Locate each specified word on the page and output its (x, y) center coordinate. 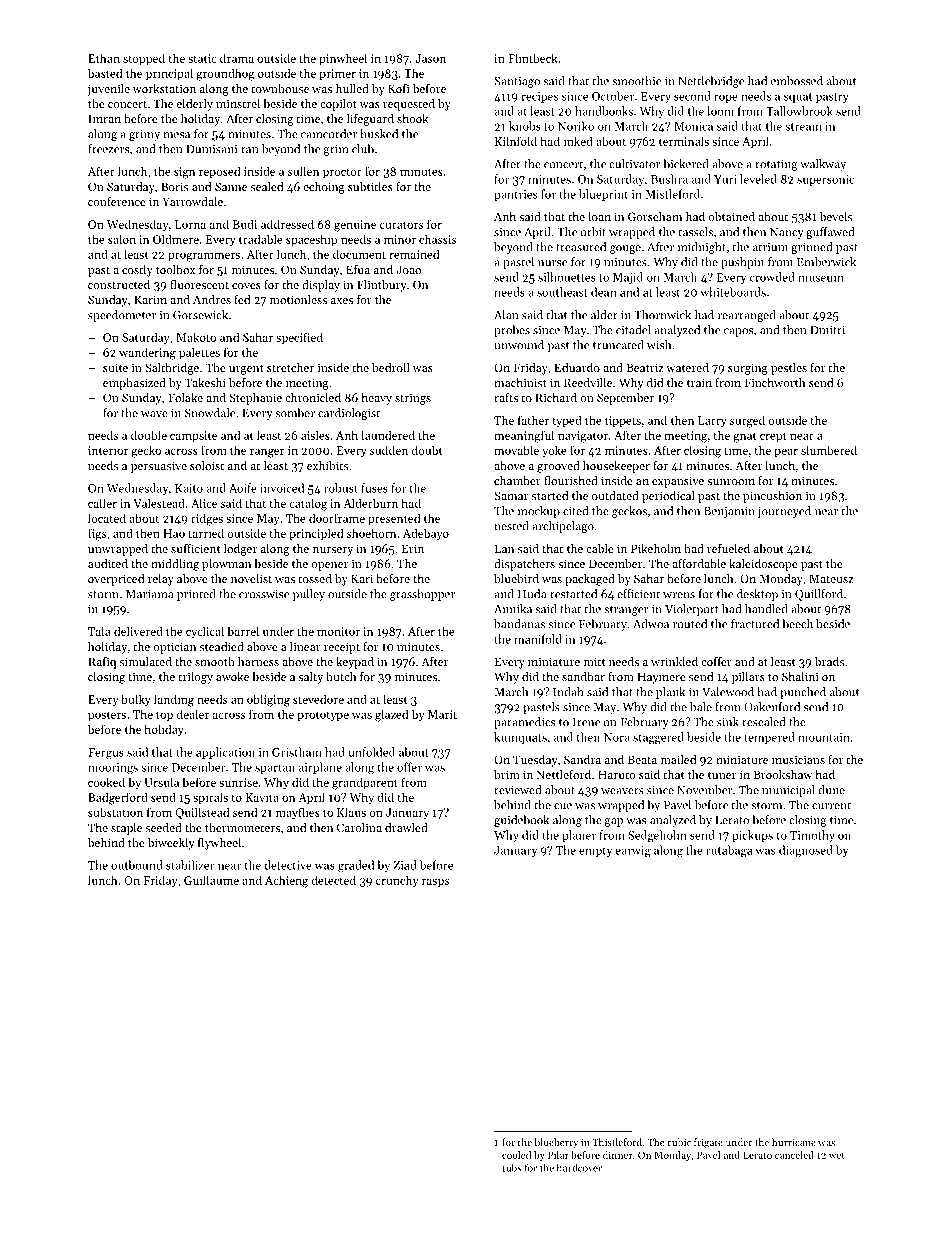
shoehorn (371, 533)
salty (310, 678)
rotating (776, 165)
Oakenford (772, 707)
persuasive (159, 467)
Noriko (576, 126)
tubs (511, 1168)
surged (747, 421)
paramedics (524, 723)
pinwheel (343, 59)
